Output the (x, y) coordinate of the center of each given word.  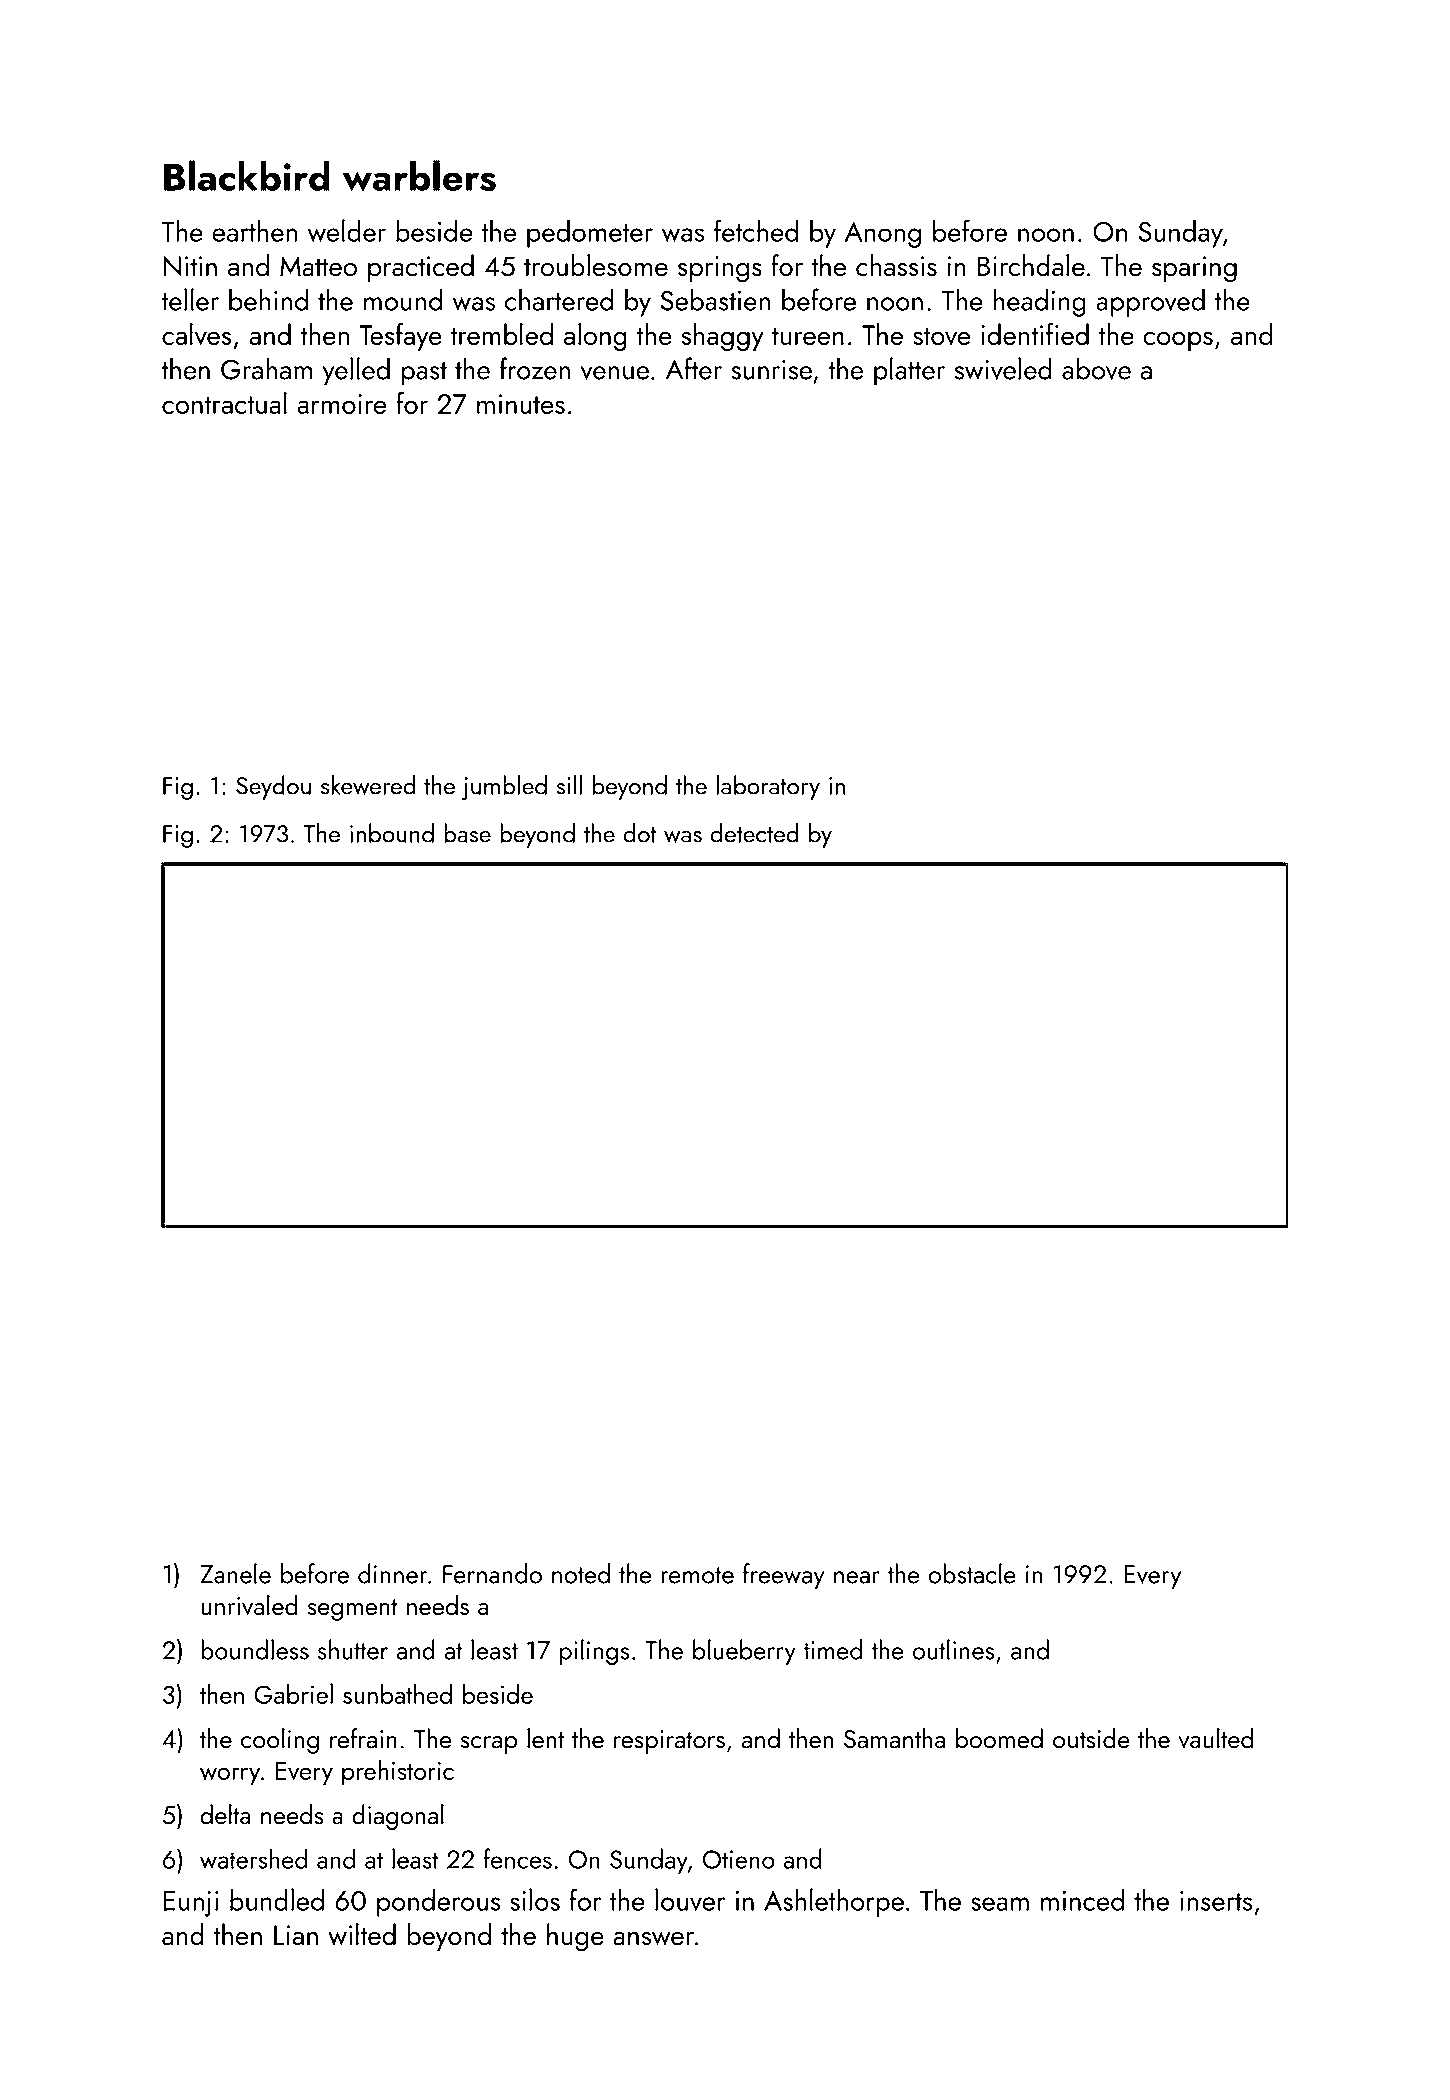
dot (640, 833)
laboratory (768, 787)
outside (1091, 1738)
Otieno (739, 1859)
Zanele (235, 1573)
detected (754, 833)
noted (581, 1573)
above (1096, 368)
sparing (1194, 269)
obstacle (972, 1573)
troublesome (596, 265)
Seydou (273, 787)
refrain (363, 1738)
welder (347, 230)
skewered (368, 785)
